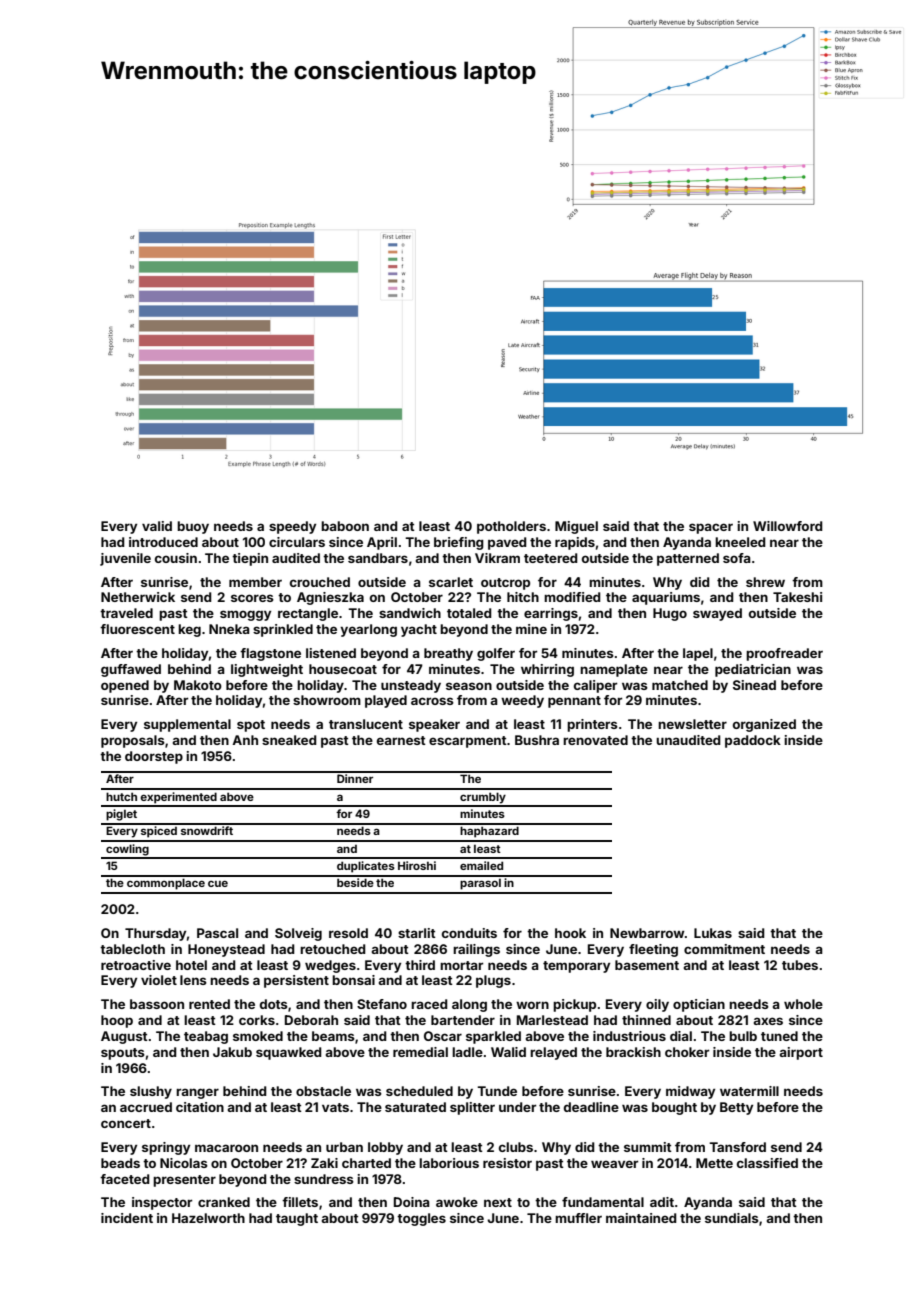  What do you see at coordinates (459, 543) in the screenshot?
I see `briefing` at bounding box center [459, 543].
